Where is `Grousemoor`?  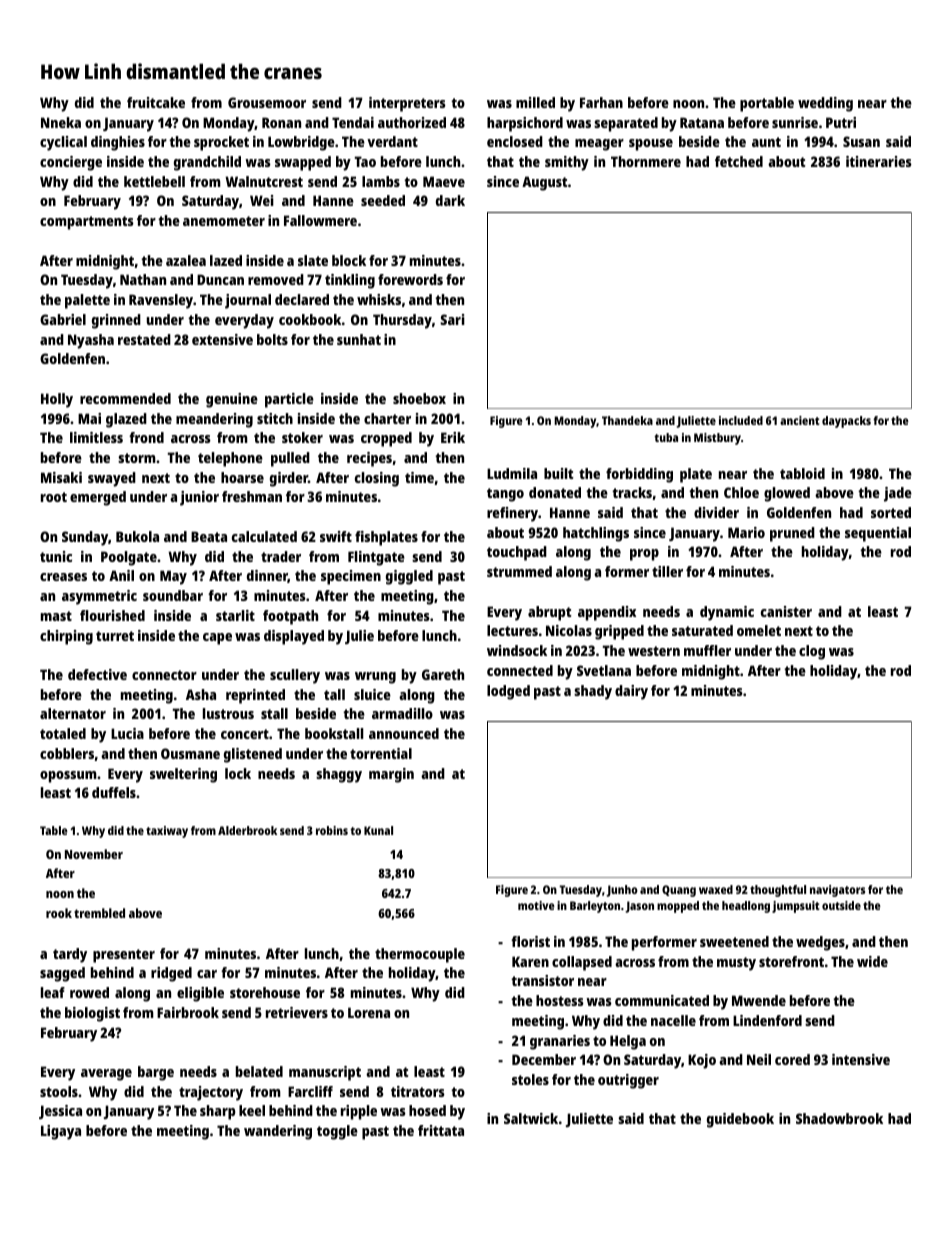 Grousemoor is located at coordinates (267, 102).
